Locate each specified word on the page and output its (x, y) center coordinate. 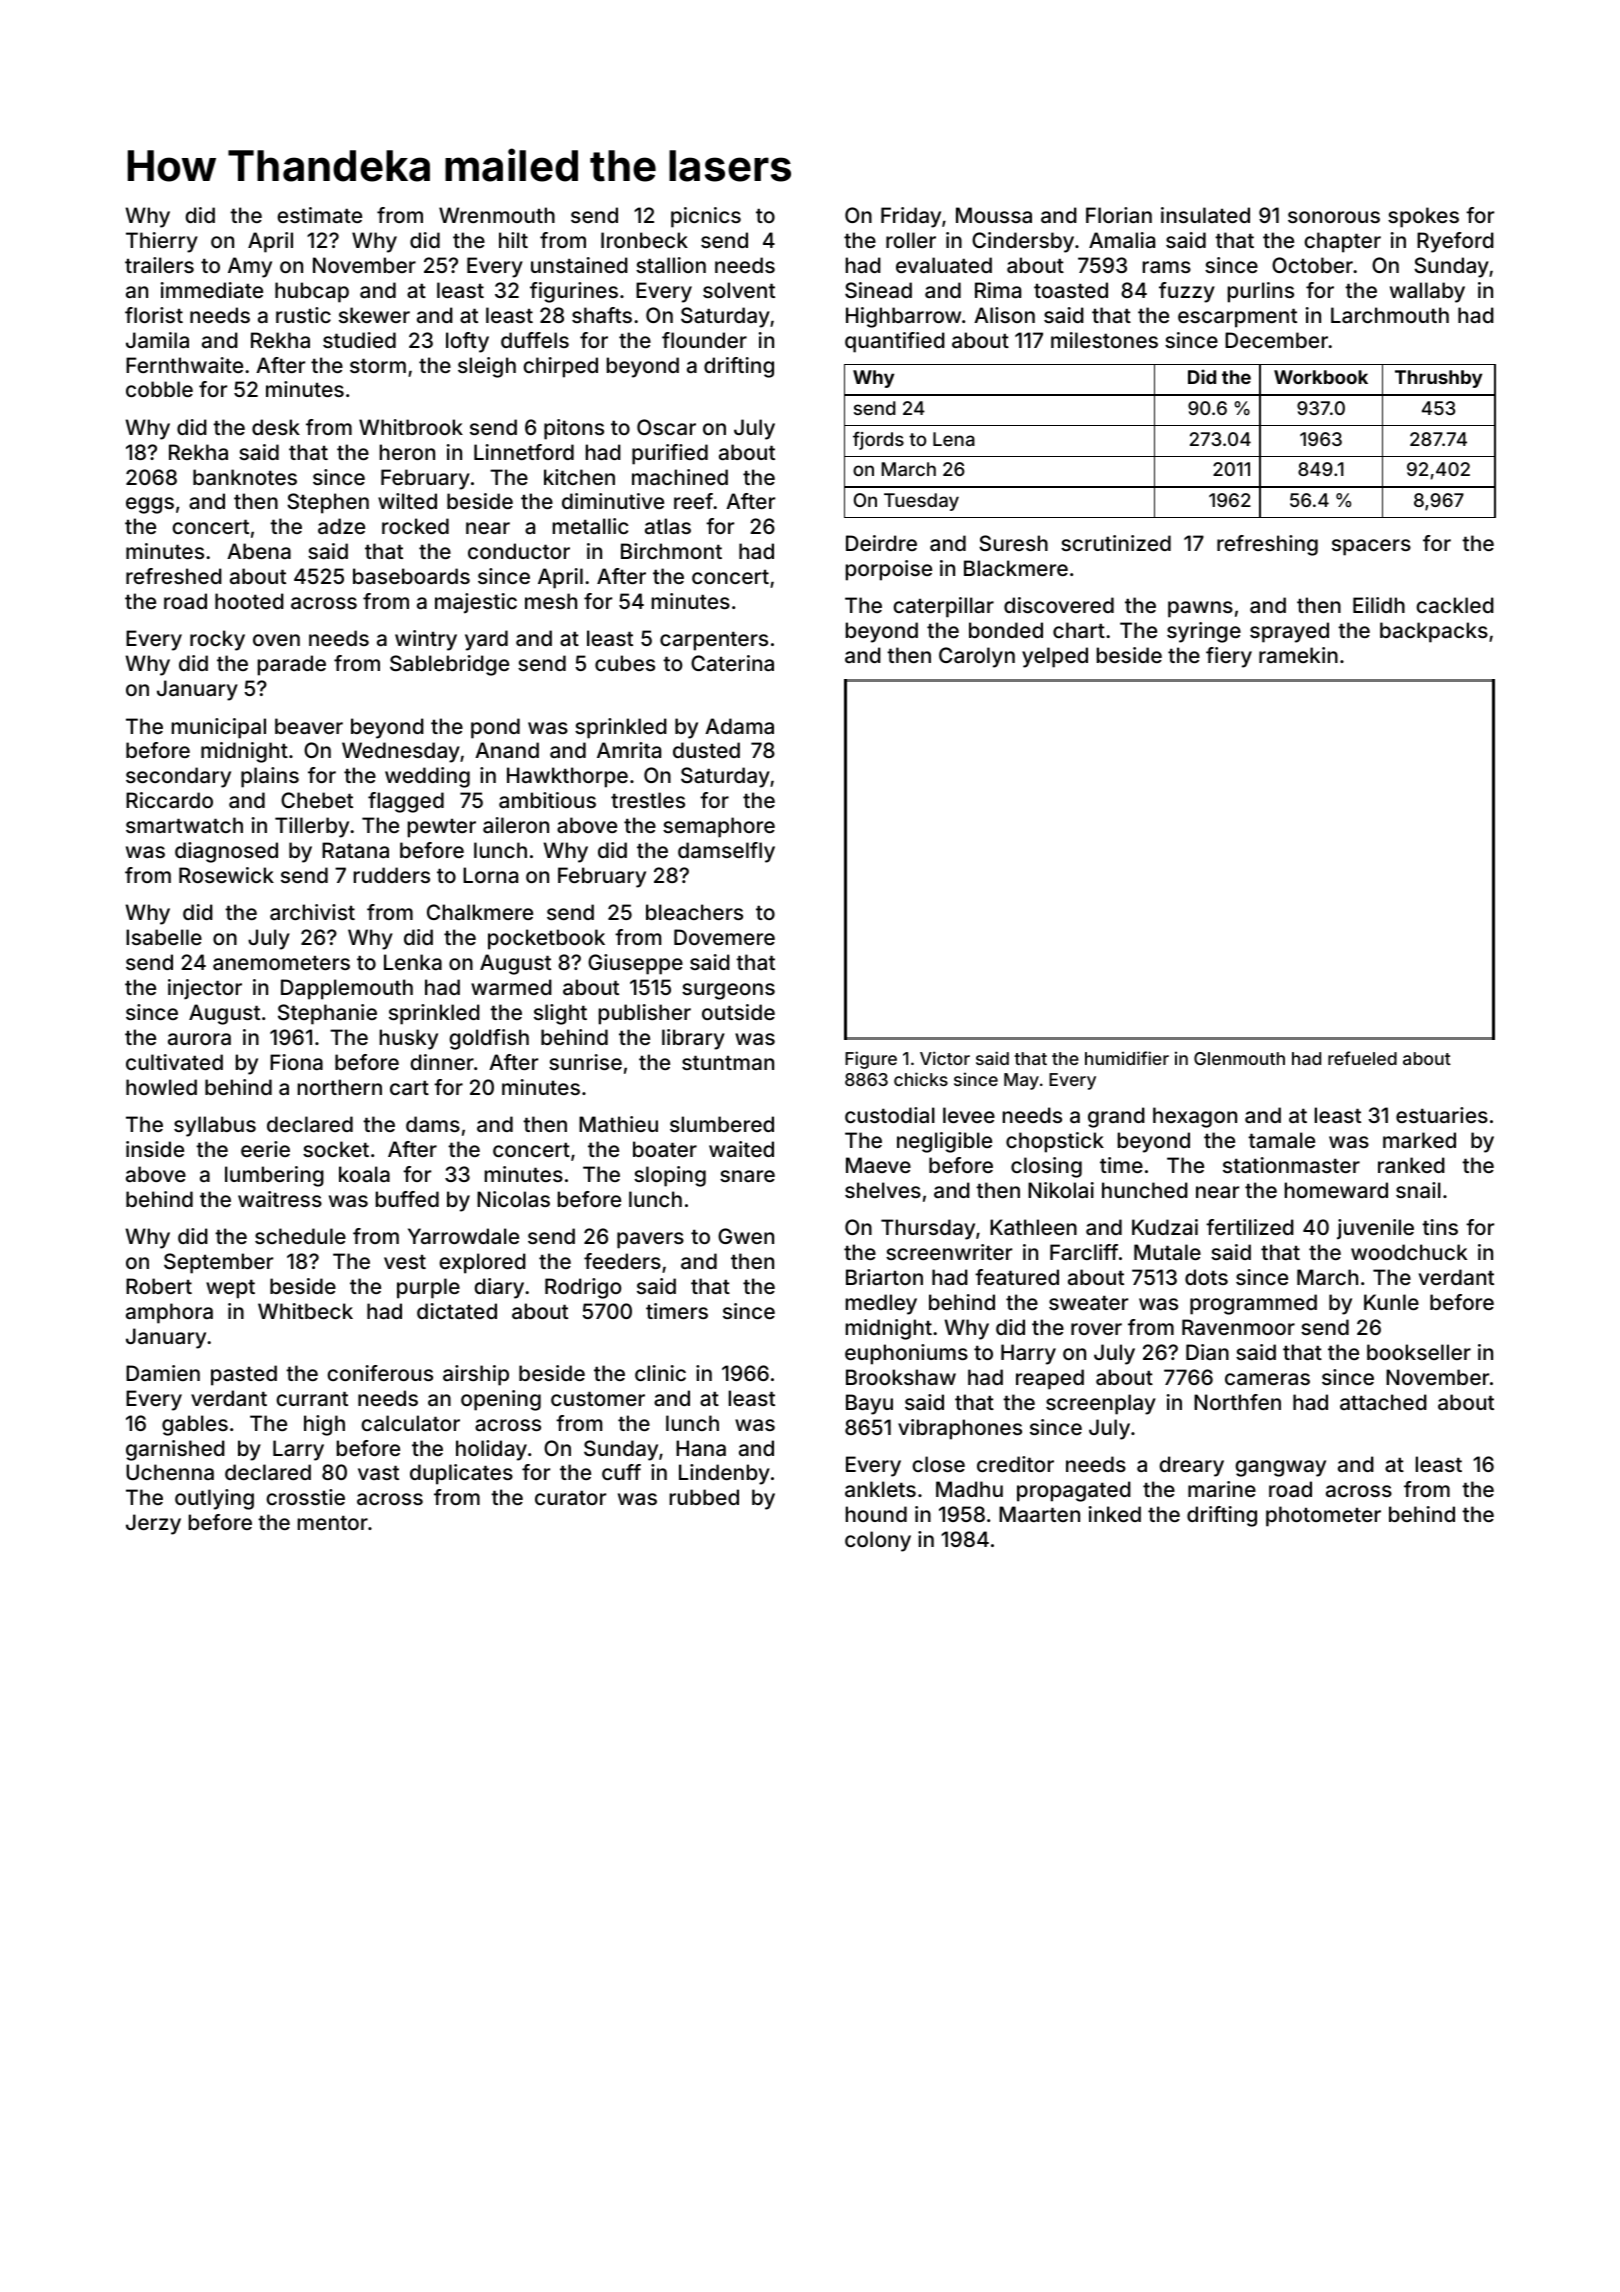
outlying (214, 1499)
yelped (1055, 657)
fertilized (1250, 1227)
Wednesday (401, 752)
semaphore (719, 827)
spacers (1371, 547)
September (218, 1263)
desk (276, 427)
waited (741, 1149)
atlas (668, 526)
